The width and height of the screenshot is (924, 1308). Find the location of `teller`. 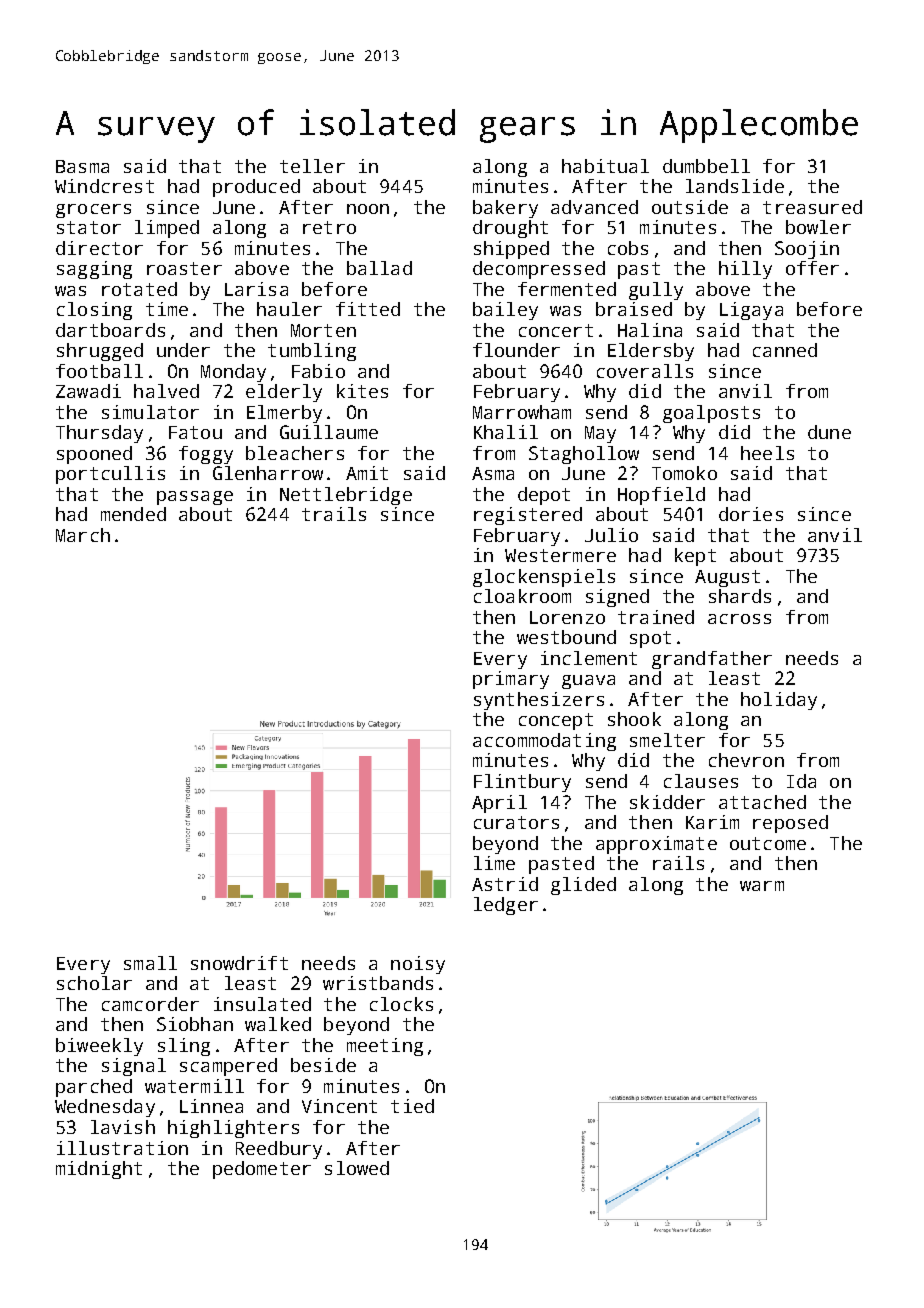

teller is located at coordinates (312, 166).
